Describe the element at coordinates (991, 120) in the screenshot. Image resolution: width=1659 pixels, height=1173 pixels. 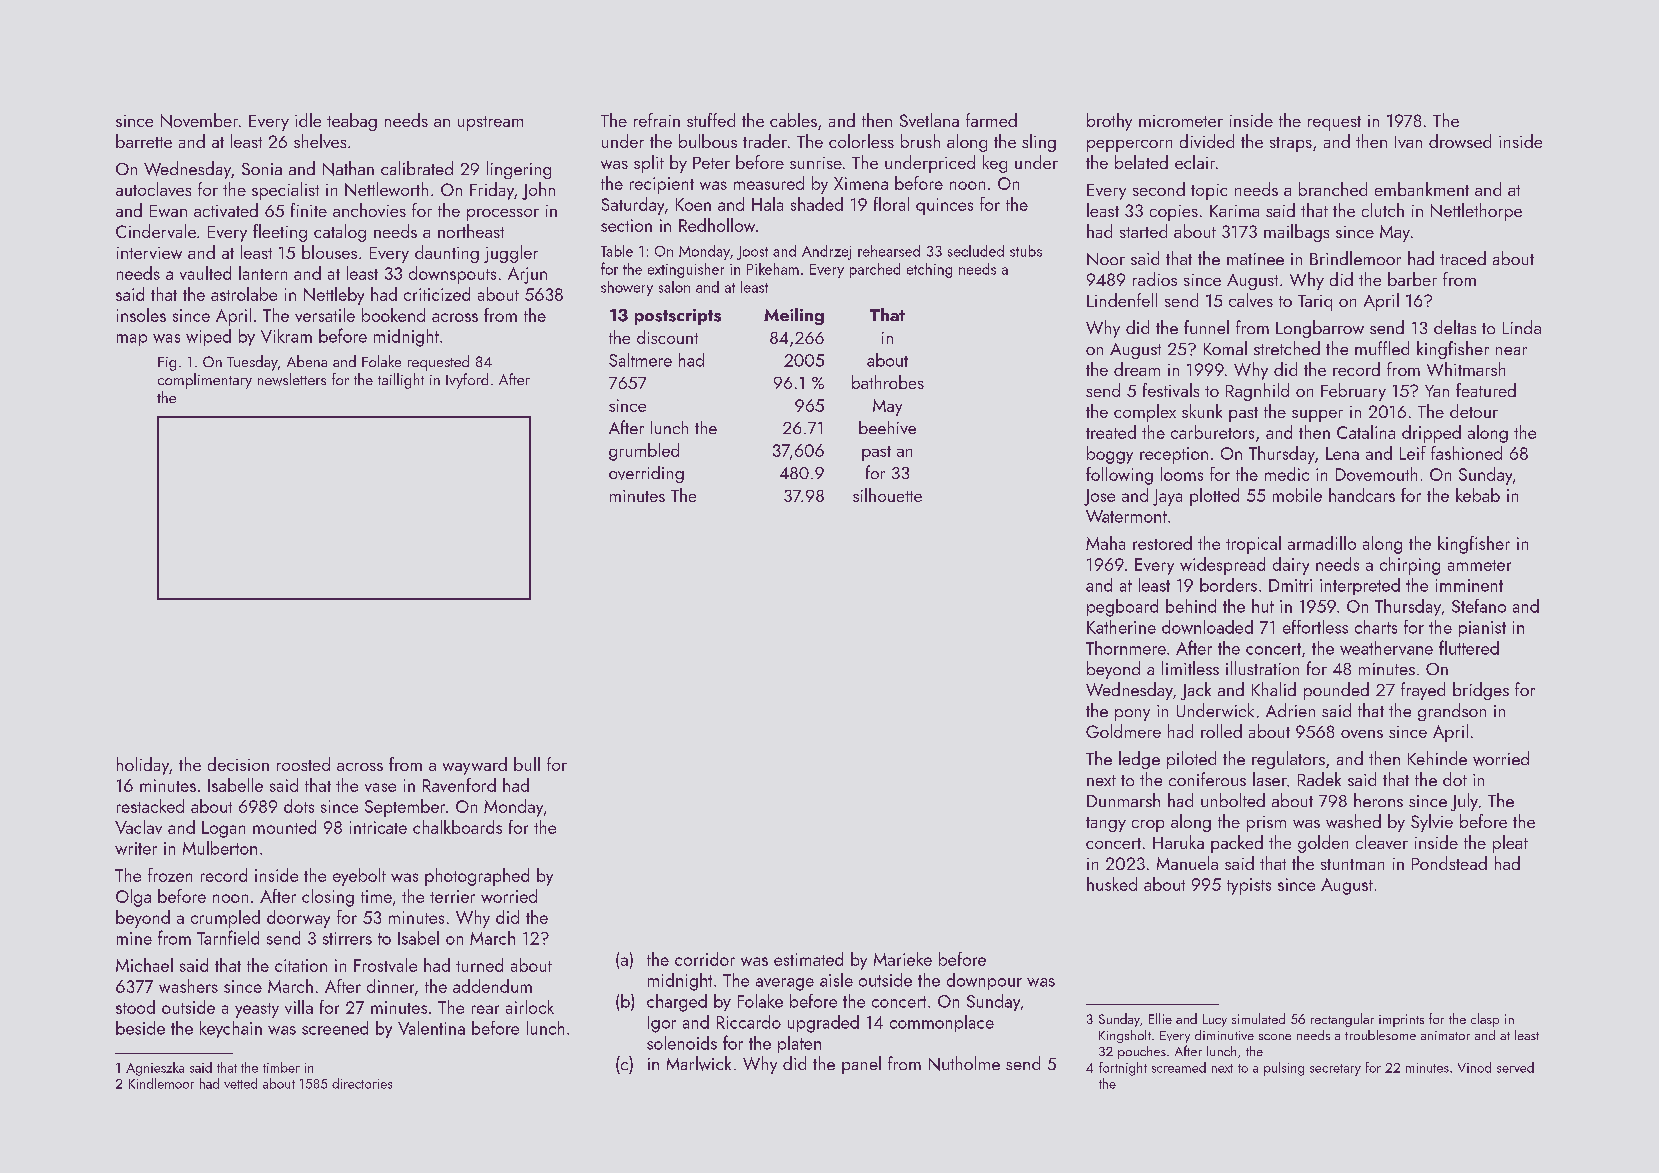
I see `farmed` at that location.
